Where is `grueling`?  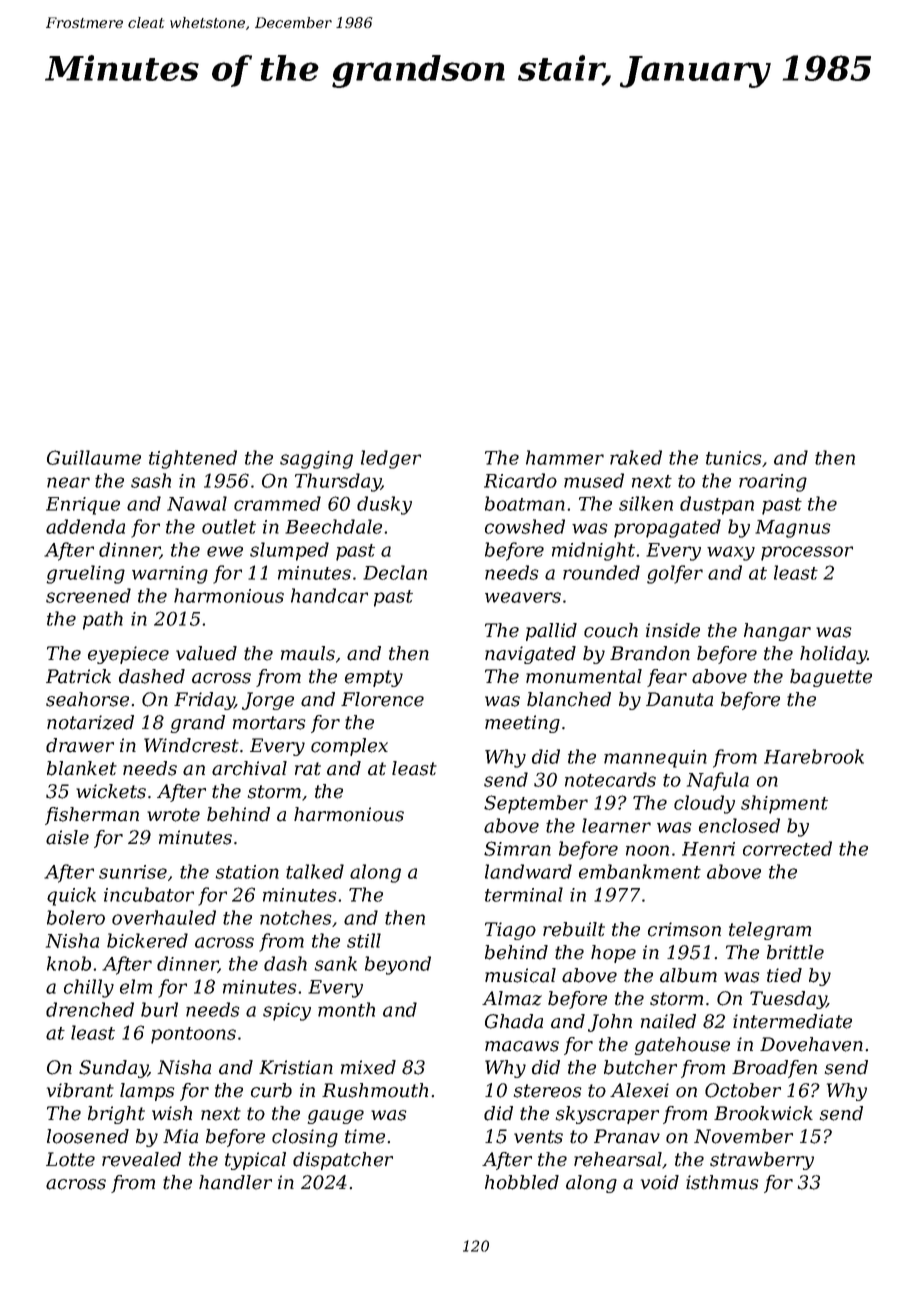
grueling is located at coordinates (86, 574).
